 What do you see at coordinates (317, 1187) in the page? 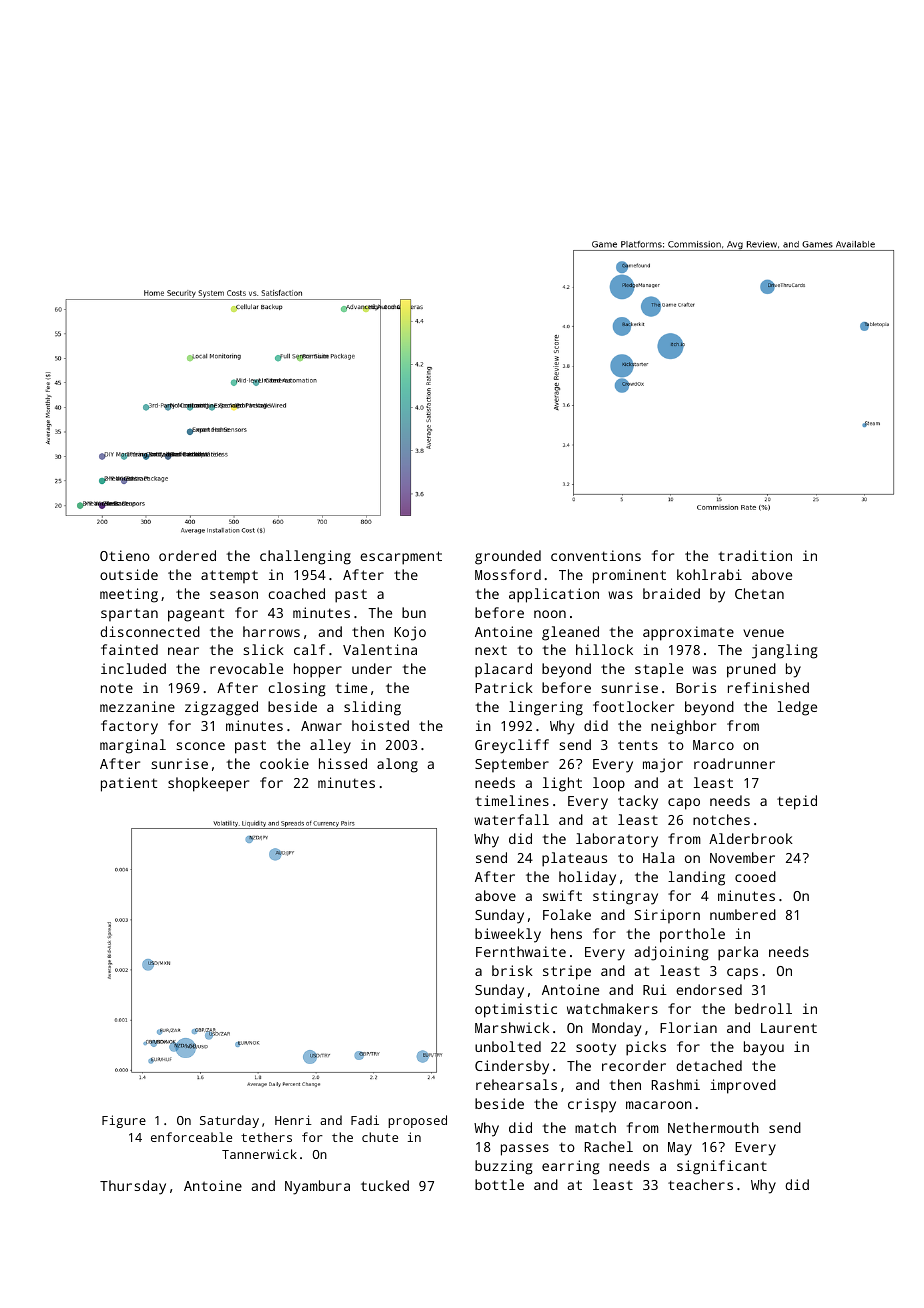
I see `Nyambura` at bounding box center [317, 1187].
